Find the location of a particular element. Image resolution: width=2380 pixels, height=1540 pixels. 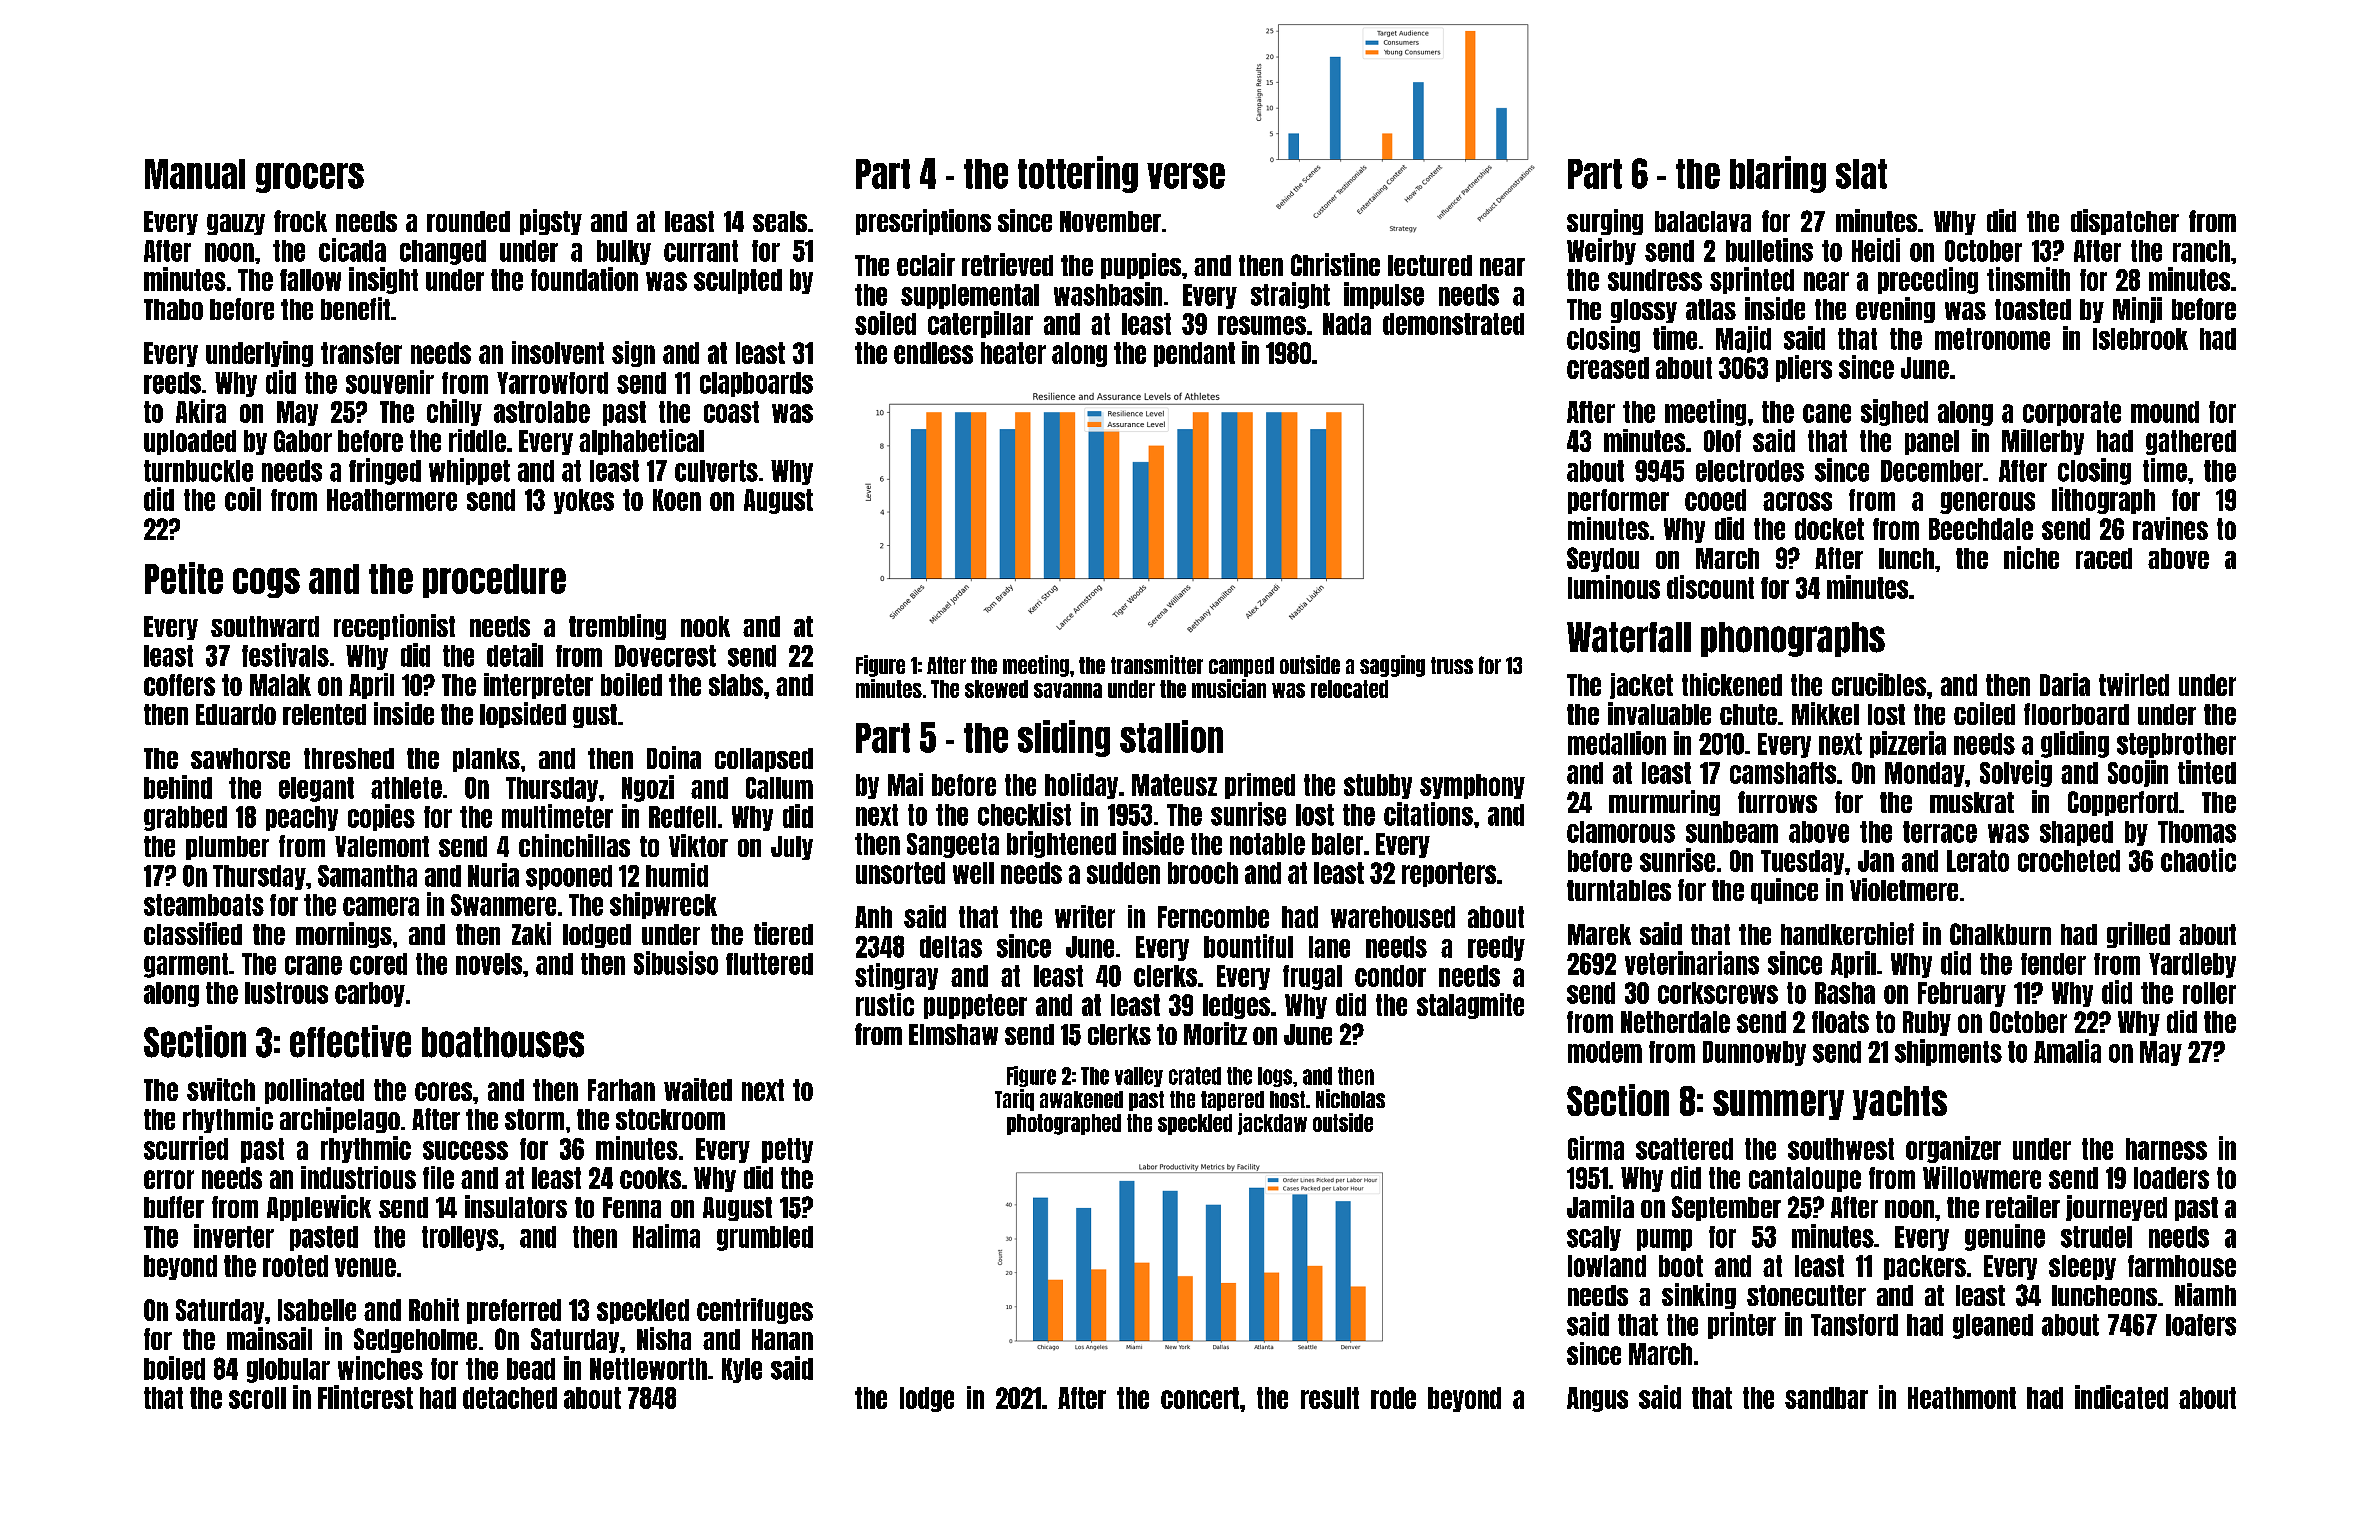

pizzeria is located at coordinates (1908, 744).
